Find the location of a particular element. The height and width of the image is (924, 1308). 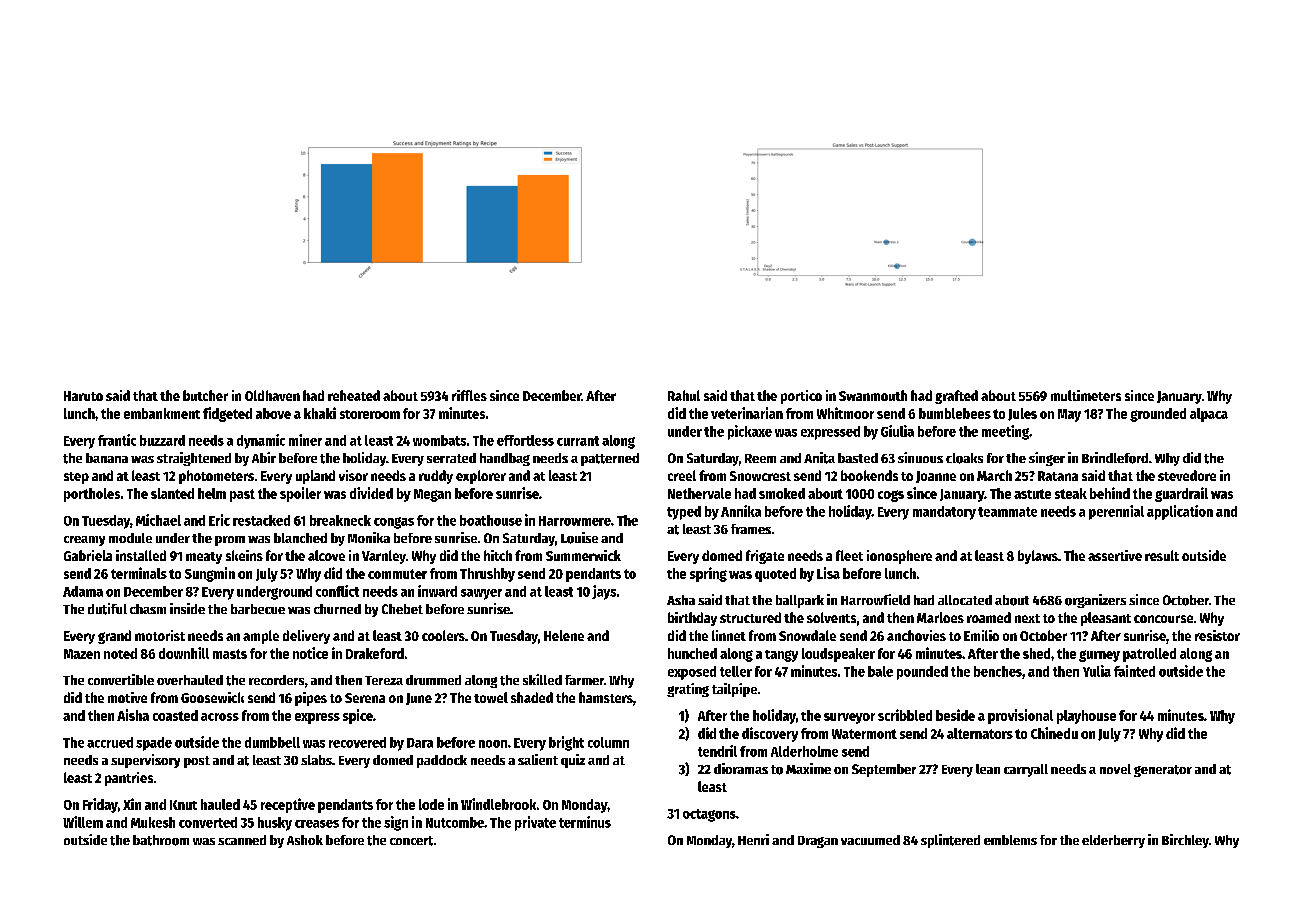

Birchley is located at coordinates (1185, 841).
